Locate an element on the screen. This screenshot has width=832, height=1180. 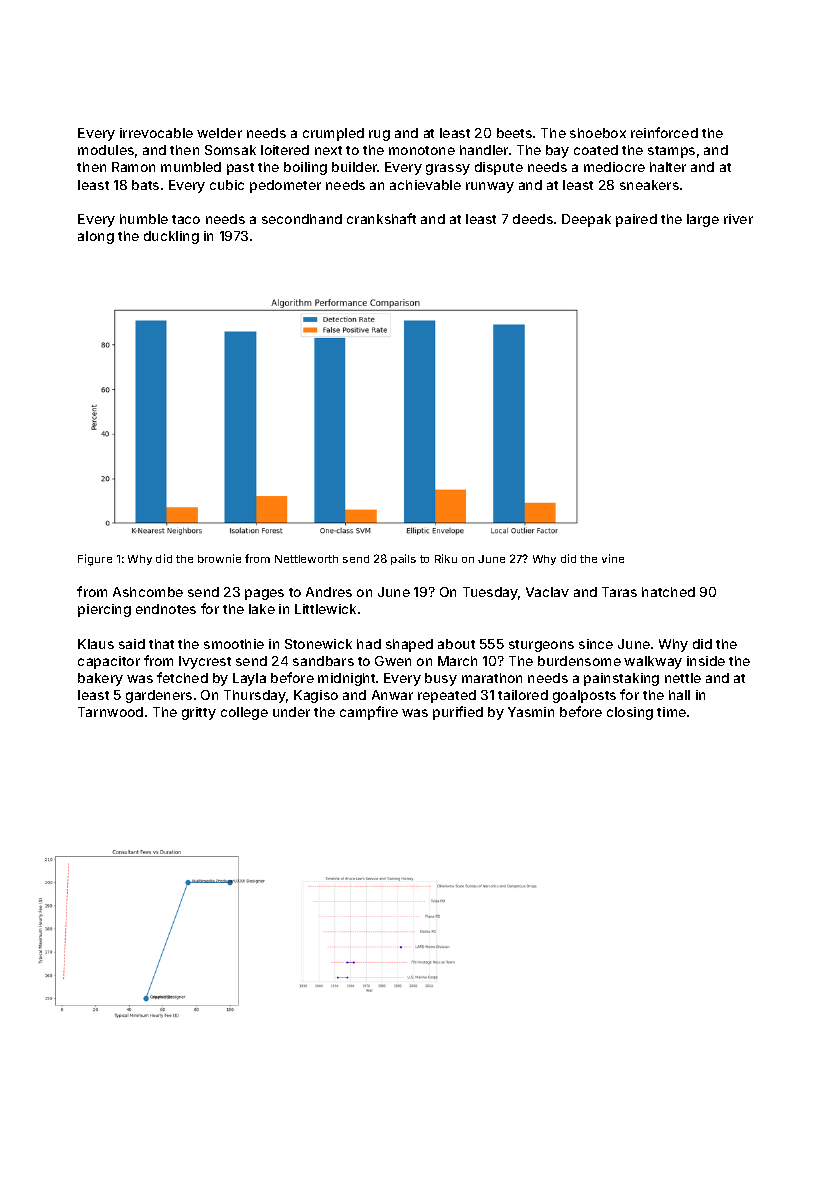
vine is located at coordinates (613, 558).
